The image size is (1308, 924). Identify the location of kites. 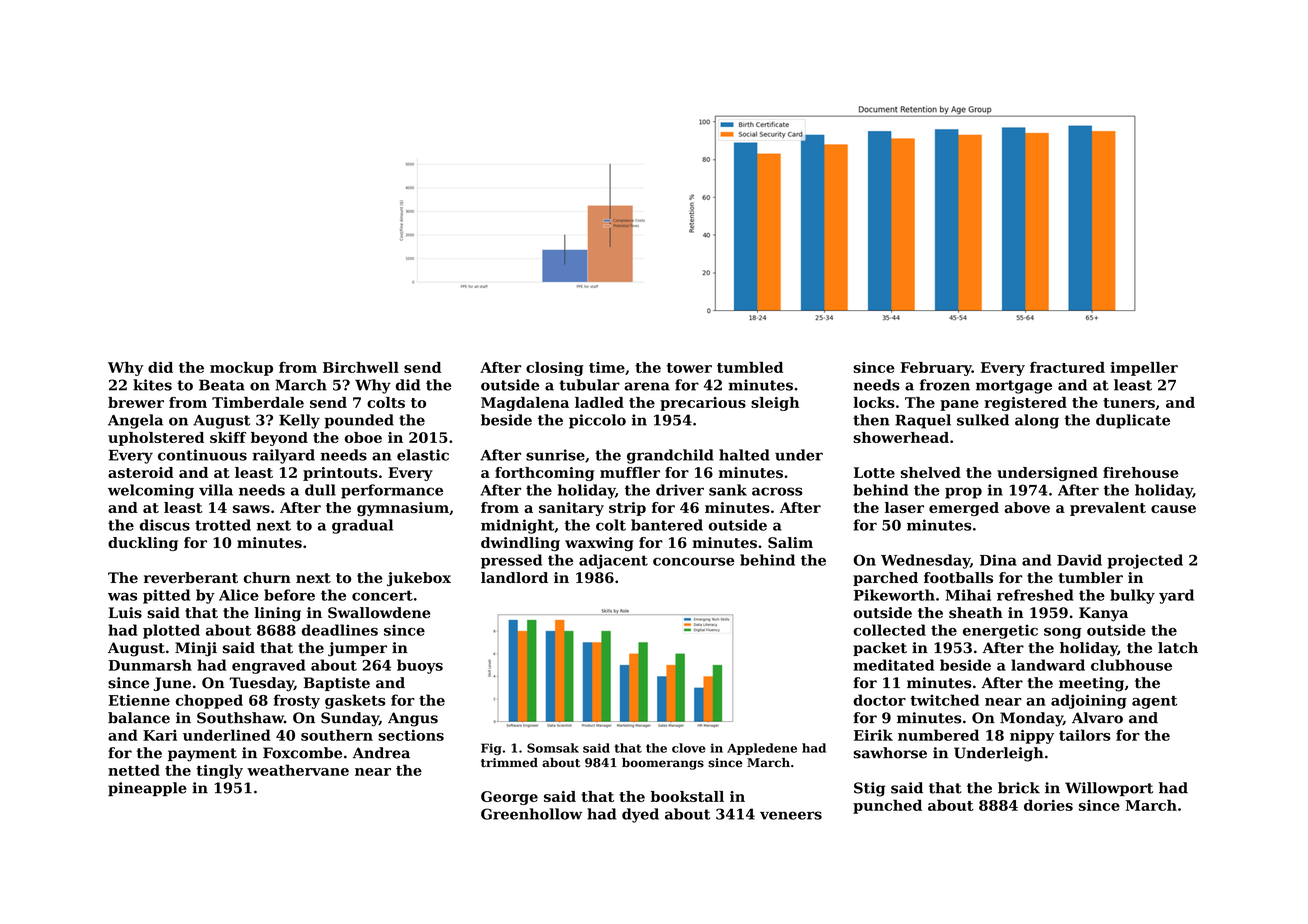
(152, 385).
